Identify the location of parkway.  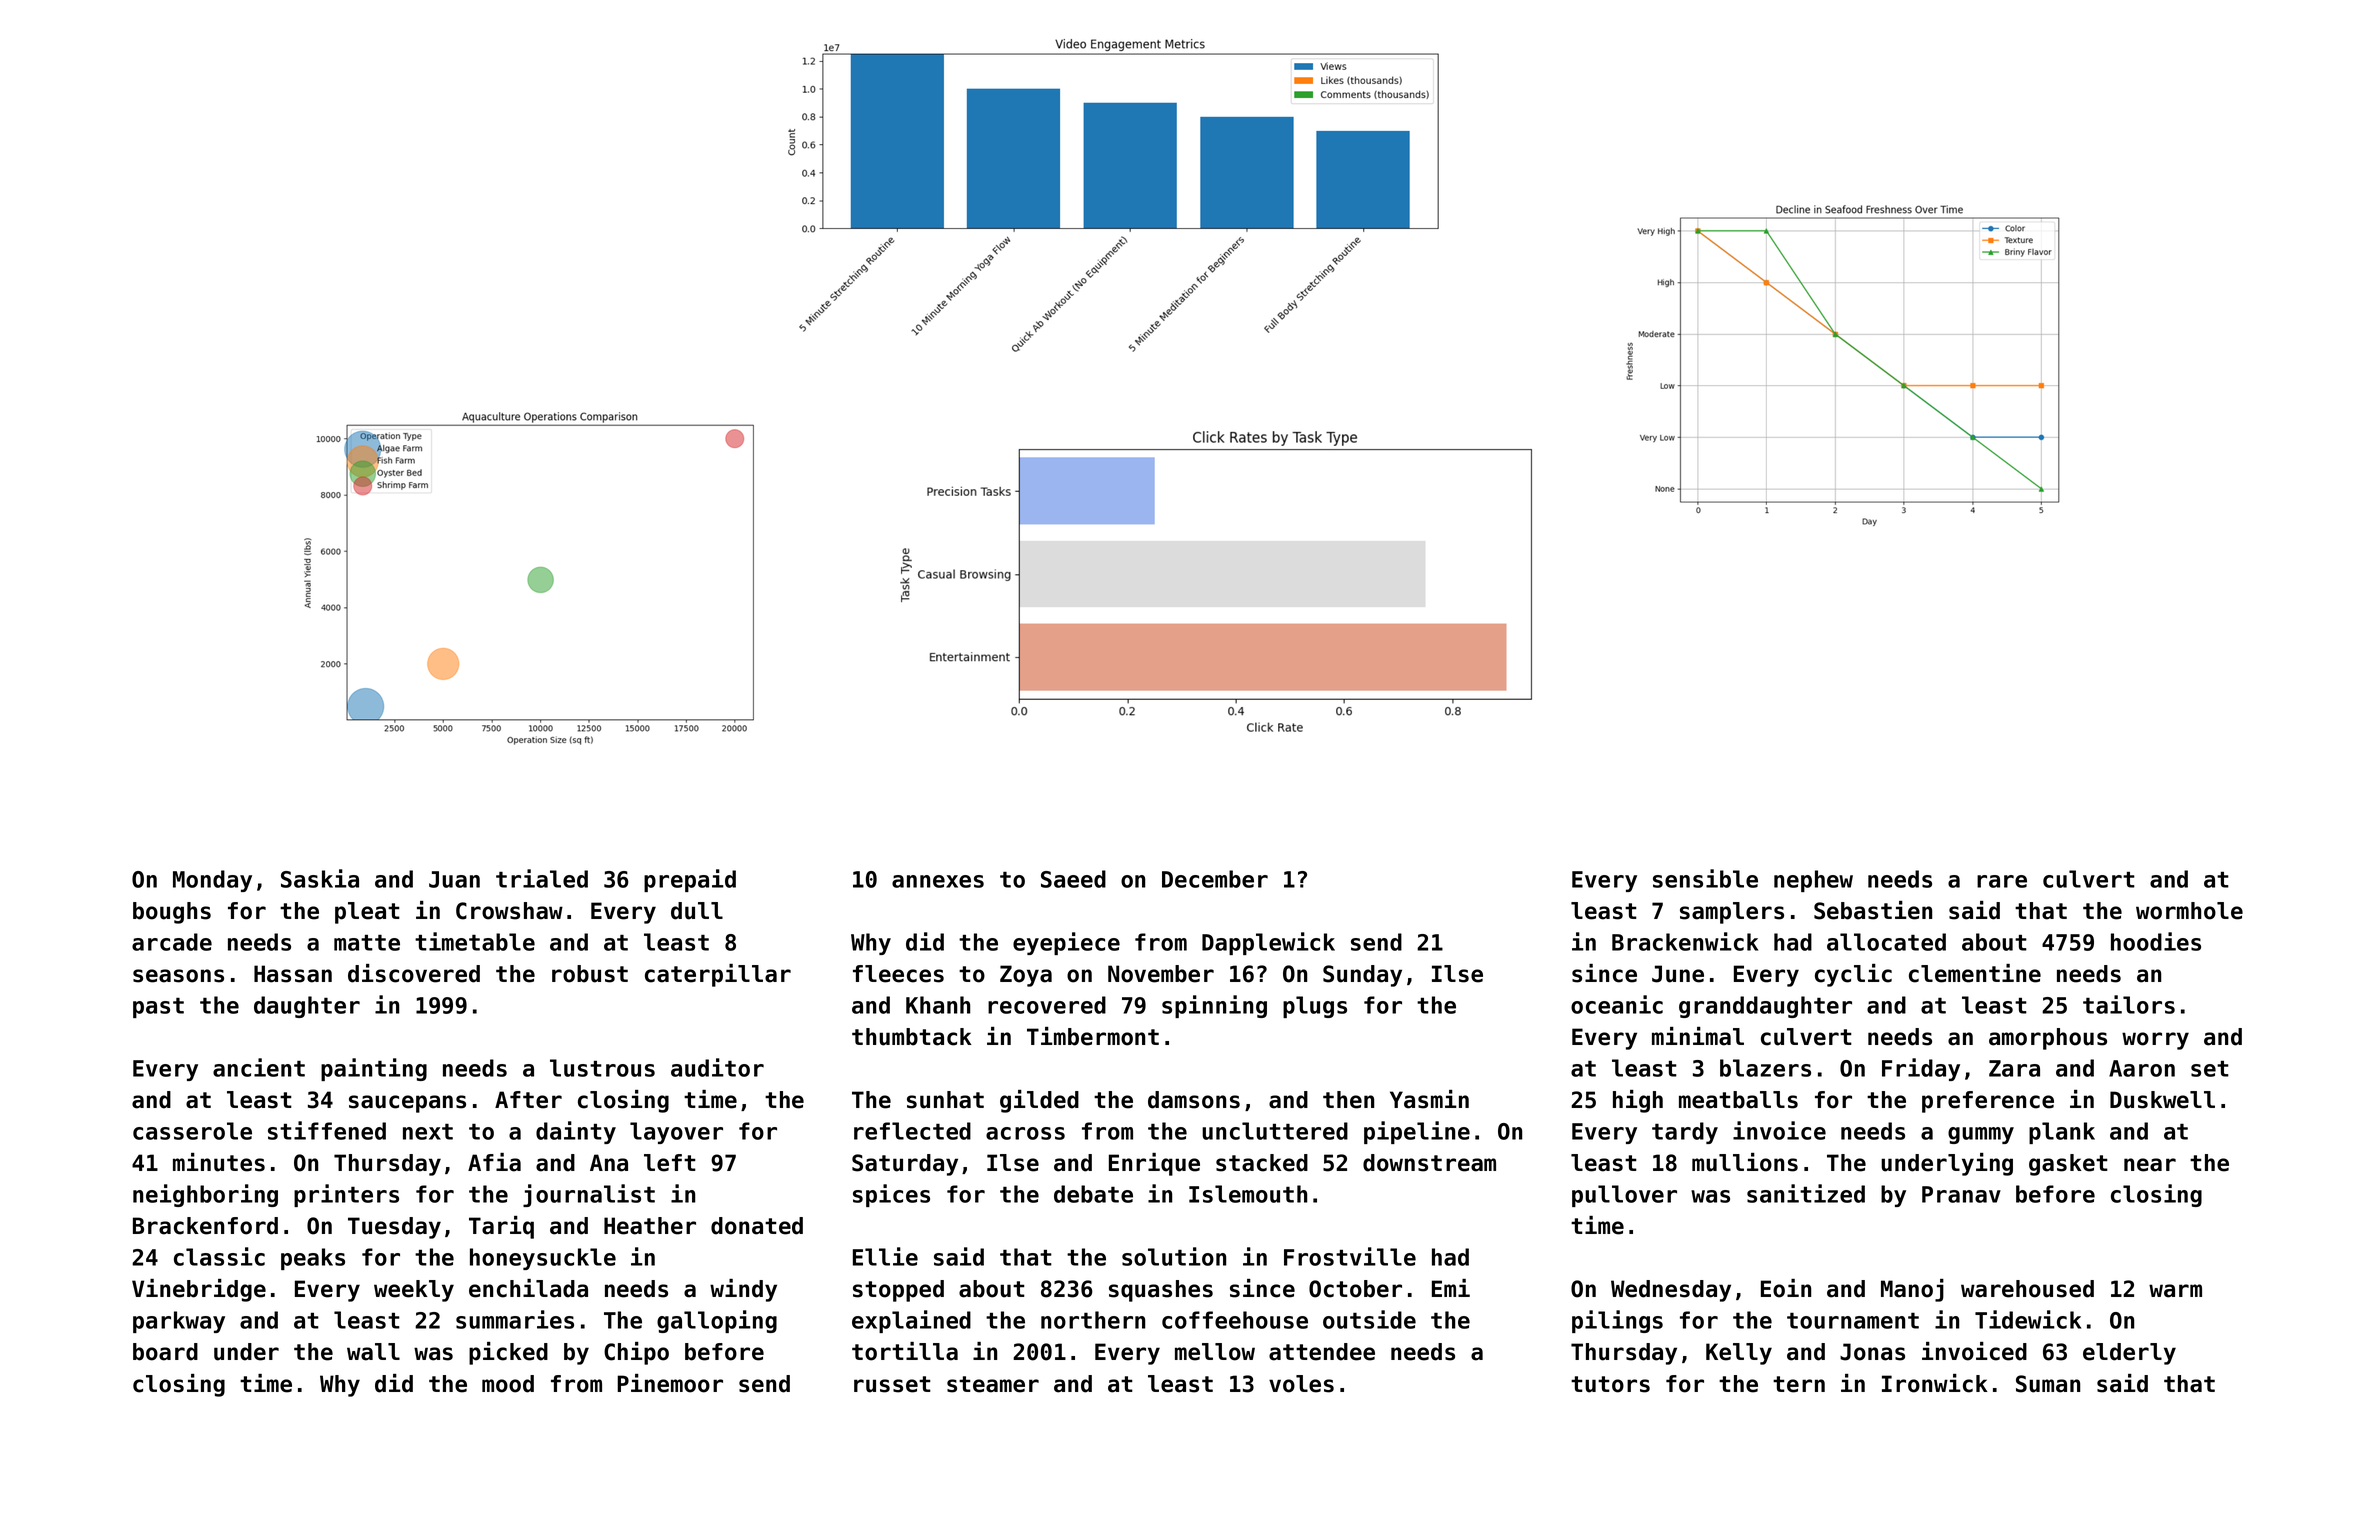
(179, 1322).
